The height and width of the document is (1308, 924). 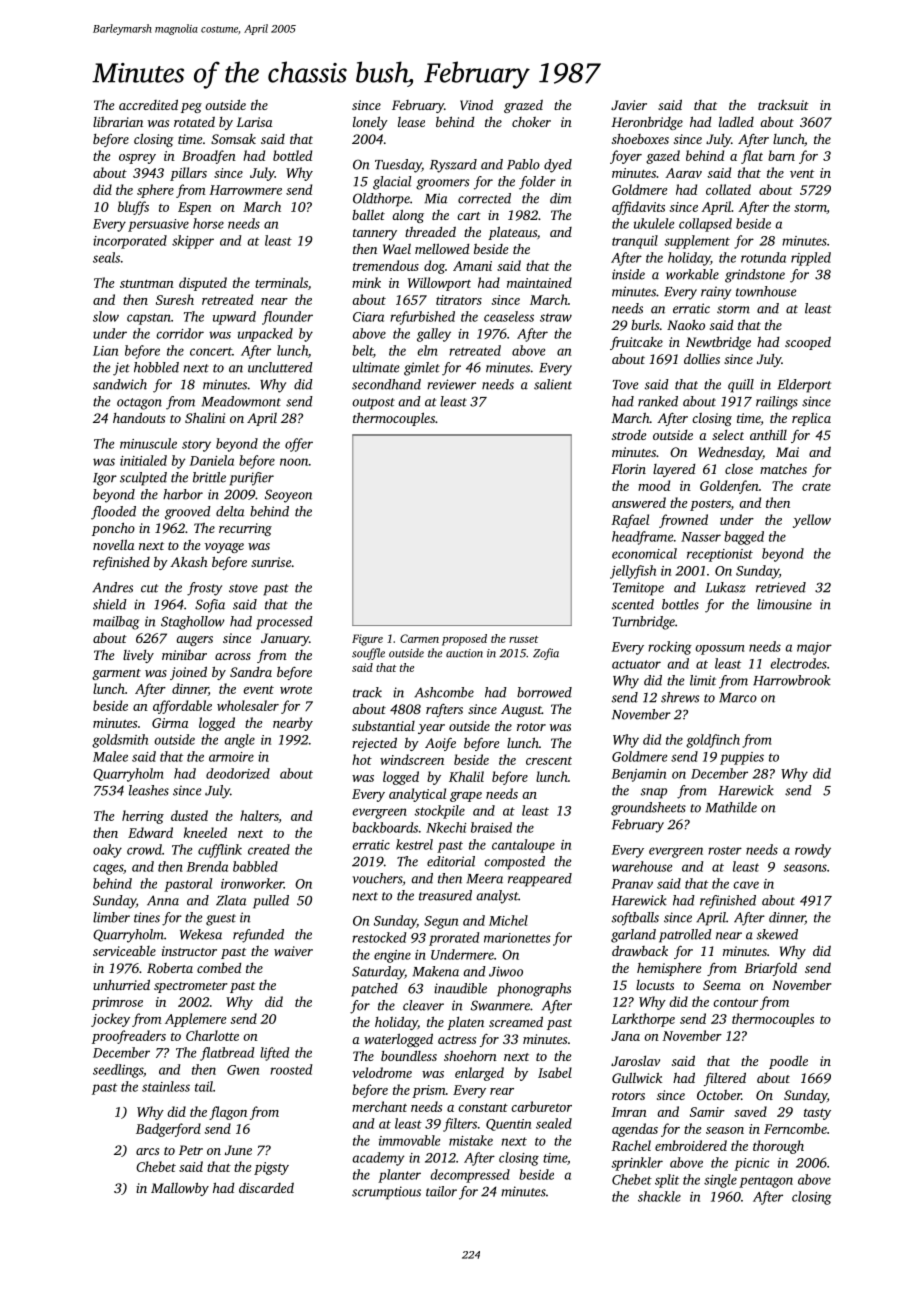 What do you see at coordinates (378, 973) in the document?
I see `Saturday` at bounding box center [378, 973].
